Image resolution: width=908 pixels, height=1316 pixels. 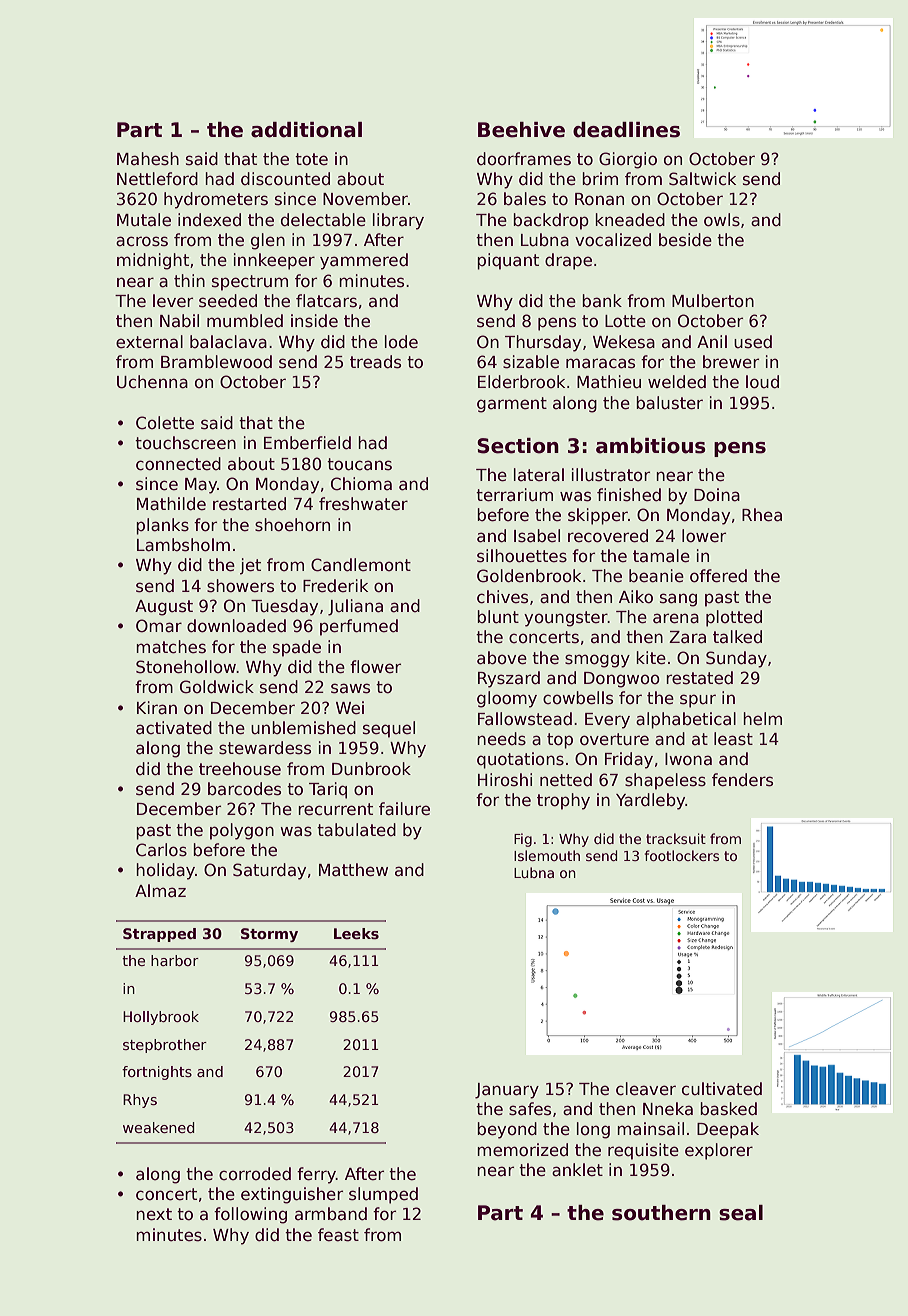 What do you see at coordinates (306, 130) in the document?
I see `additional` at bounding box center [306, 130].
